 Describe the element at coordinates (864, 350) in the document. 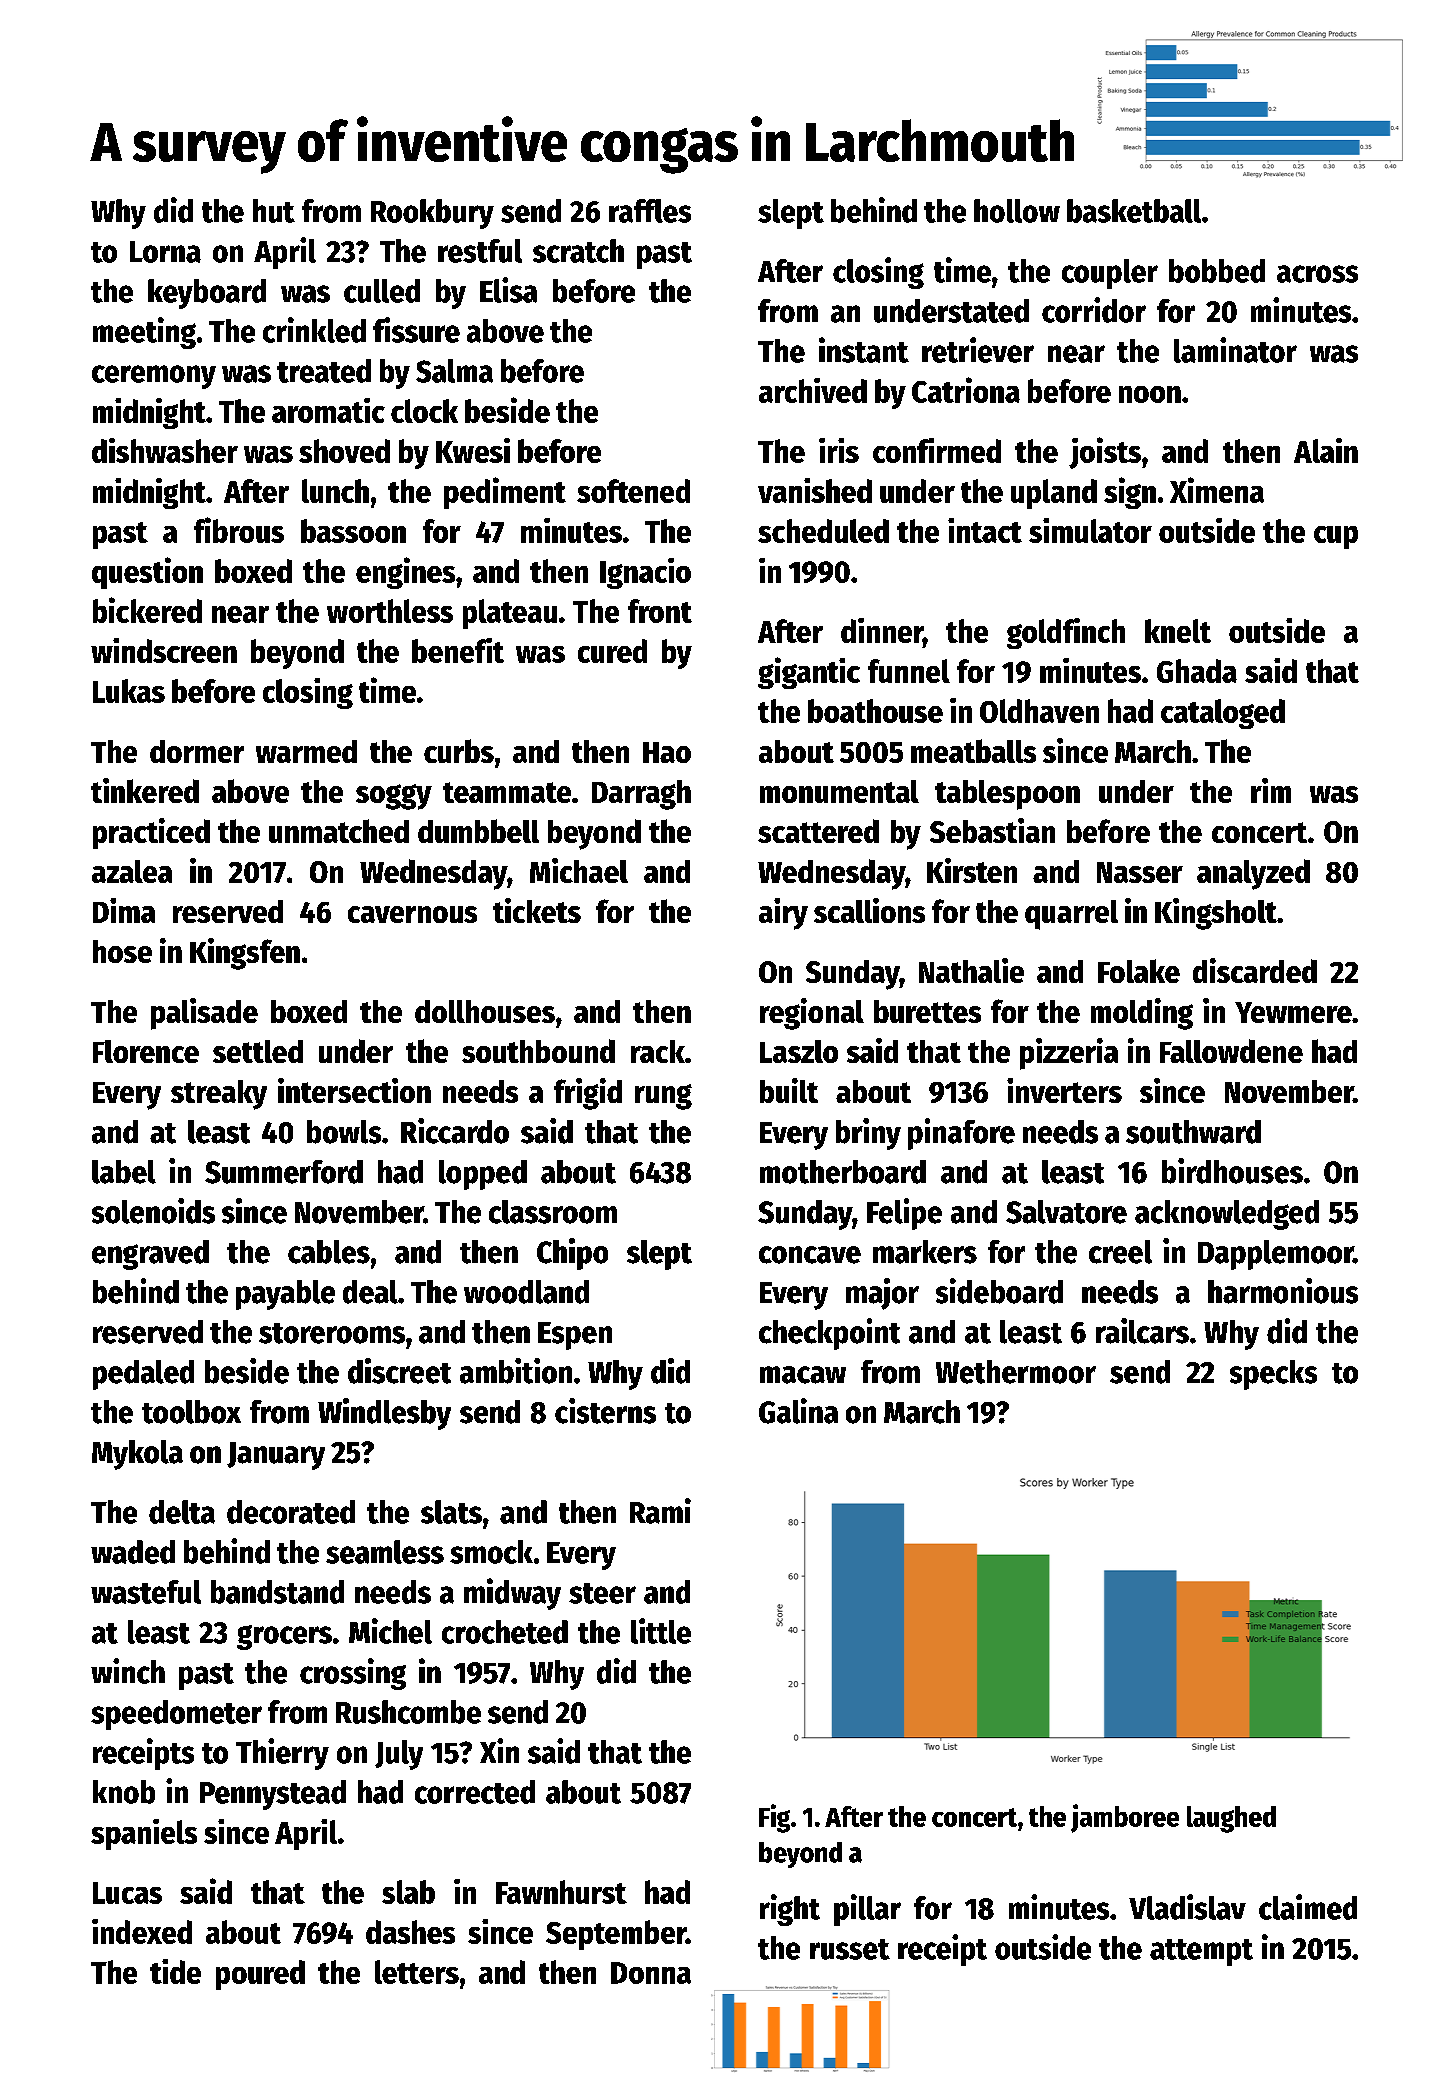

I see `instant` at that location.
